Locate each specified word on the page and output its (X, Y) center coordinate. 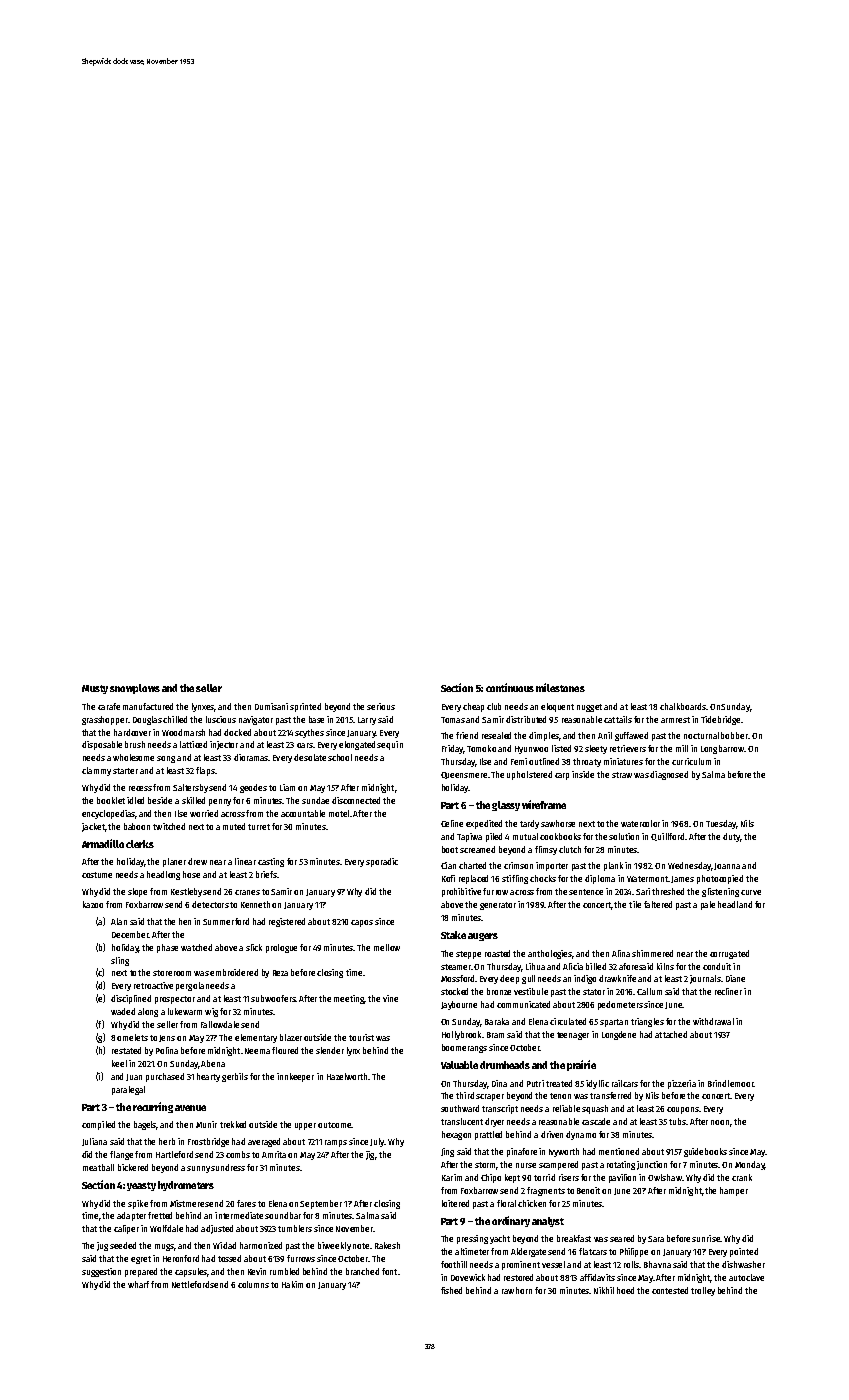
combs (238, 1154)
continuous (510, 687)
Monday (750, 1165)
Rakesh (387, 1245)
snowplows (135, 689)
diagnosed (669, 775)
